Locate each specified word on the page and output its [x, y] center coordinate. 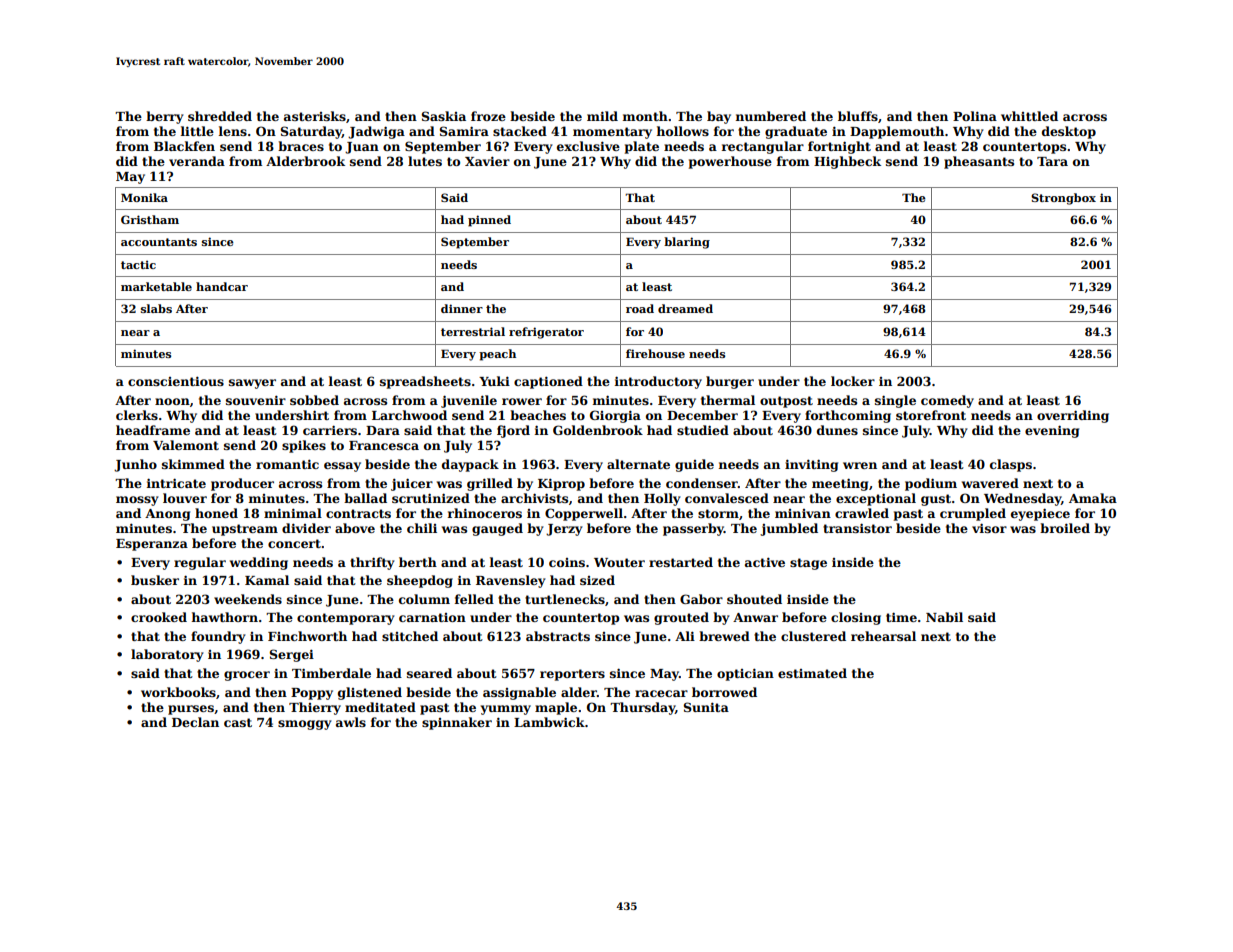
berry [165, 117]
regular [200, 563]
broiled [1065, 528]
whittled [1029, 116]
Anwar [755, 617]
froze [488, 116]
